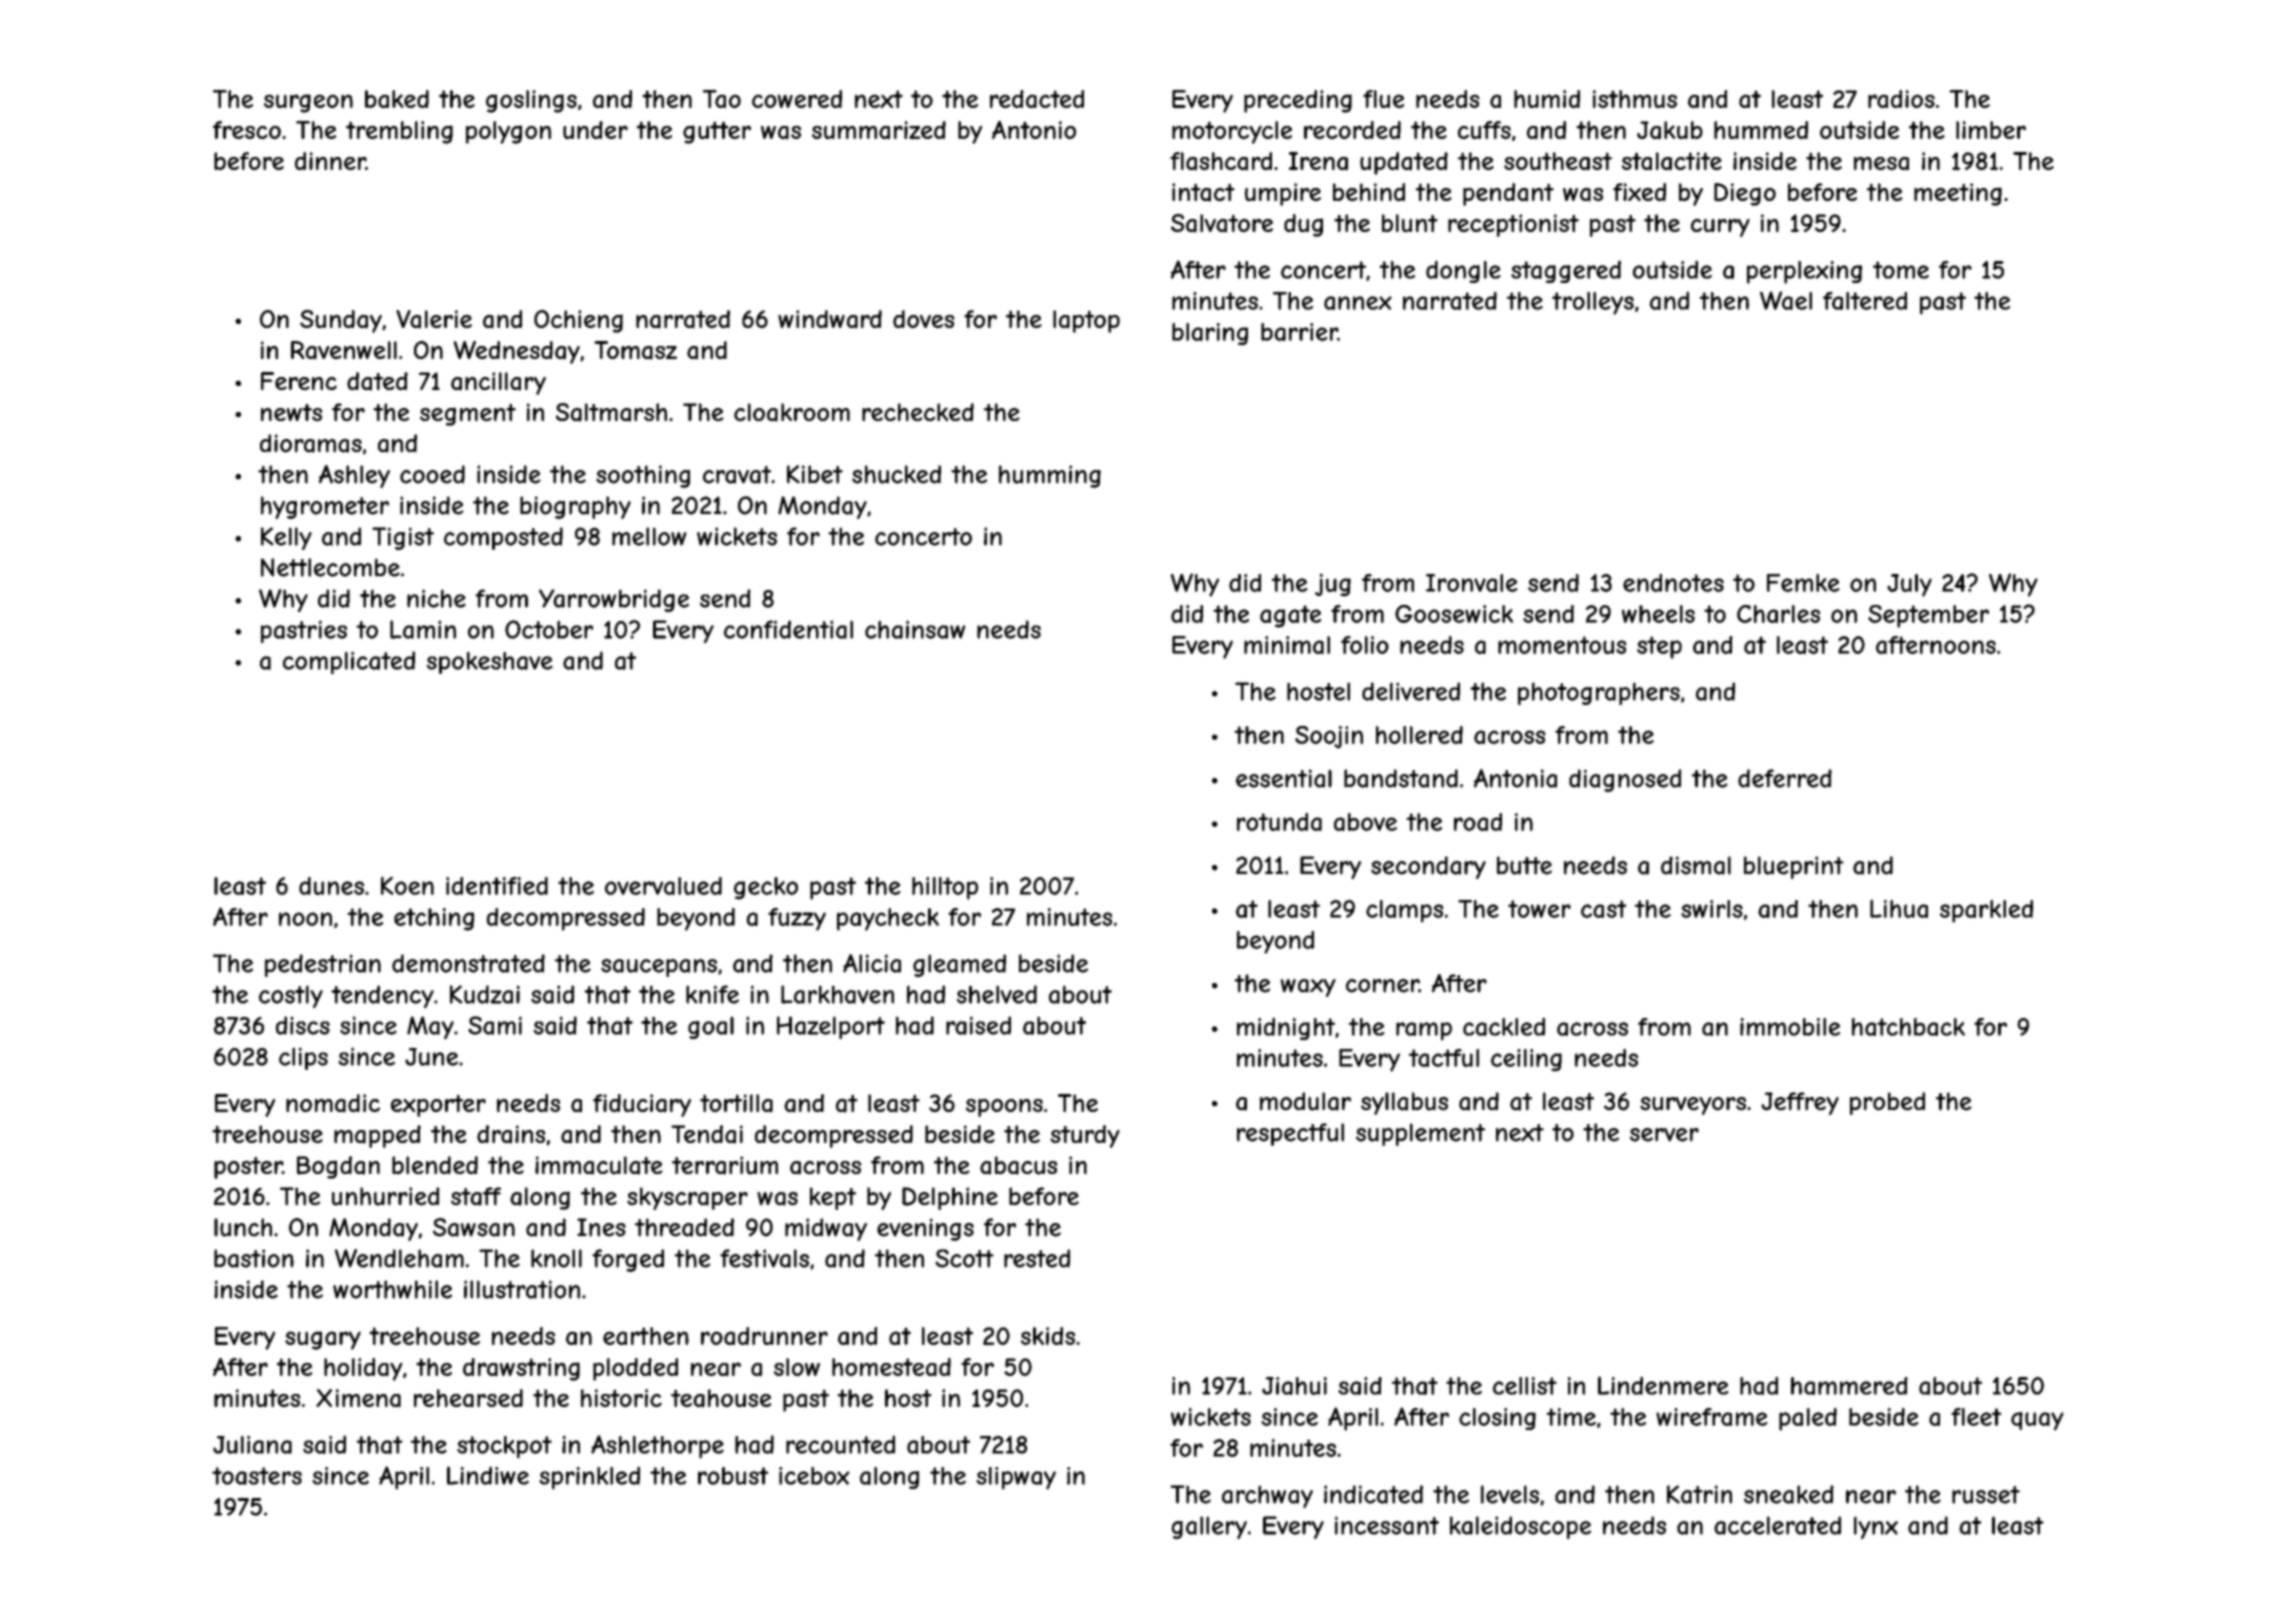 This page has height=1620, width=2292. Describe the element at coordinates (1333, 585) in the page. I see `jug` at that location.
